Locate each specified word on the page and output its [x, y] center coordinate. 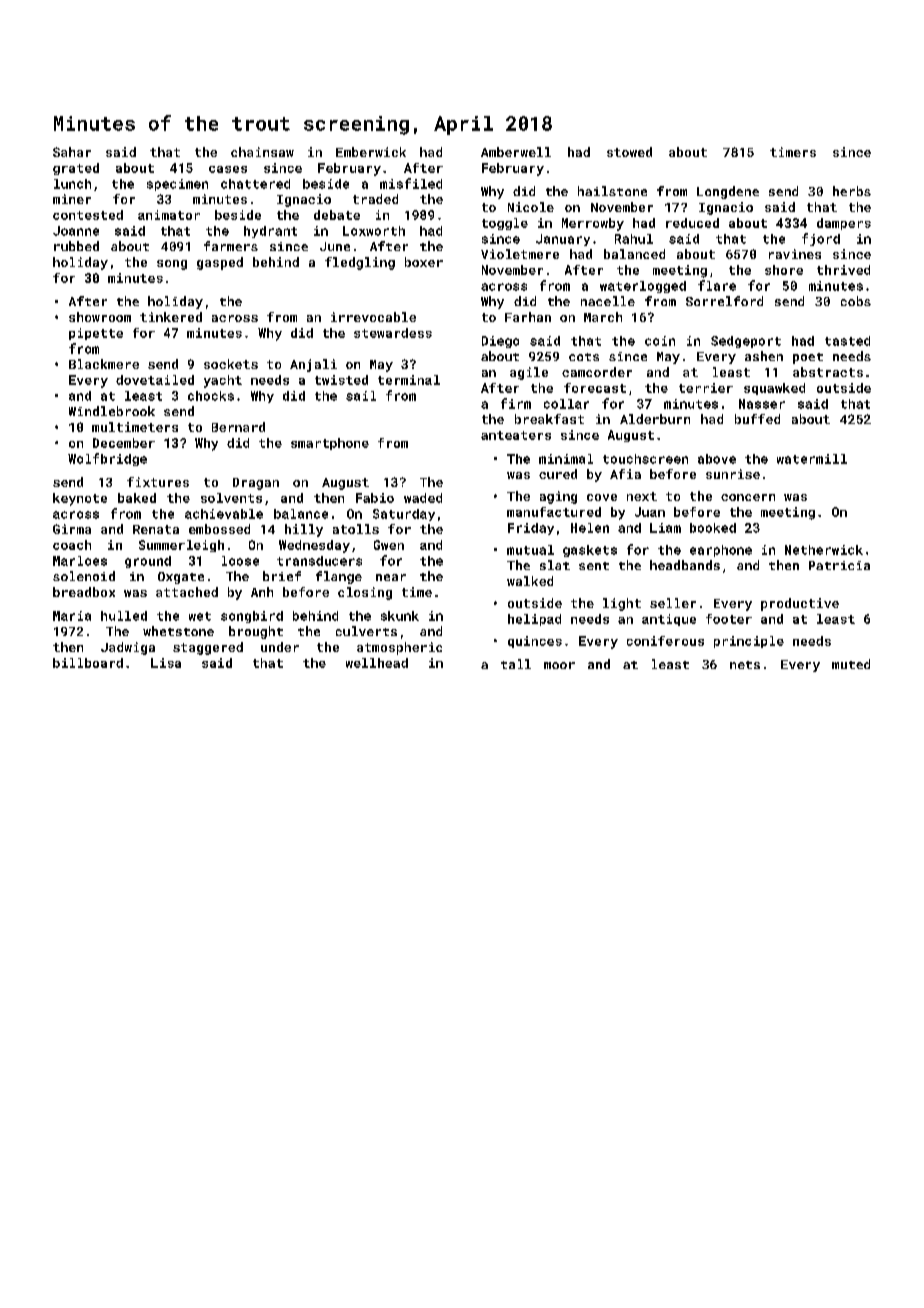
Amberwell [516, 152]
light [622, 604]
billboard [88, 663]
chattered [255, 184]
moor [559, 665]
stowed [629, 152]
